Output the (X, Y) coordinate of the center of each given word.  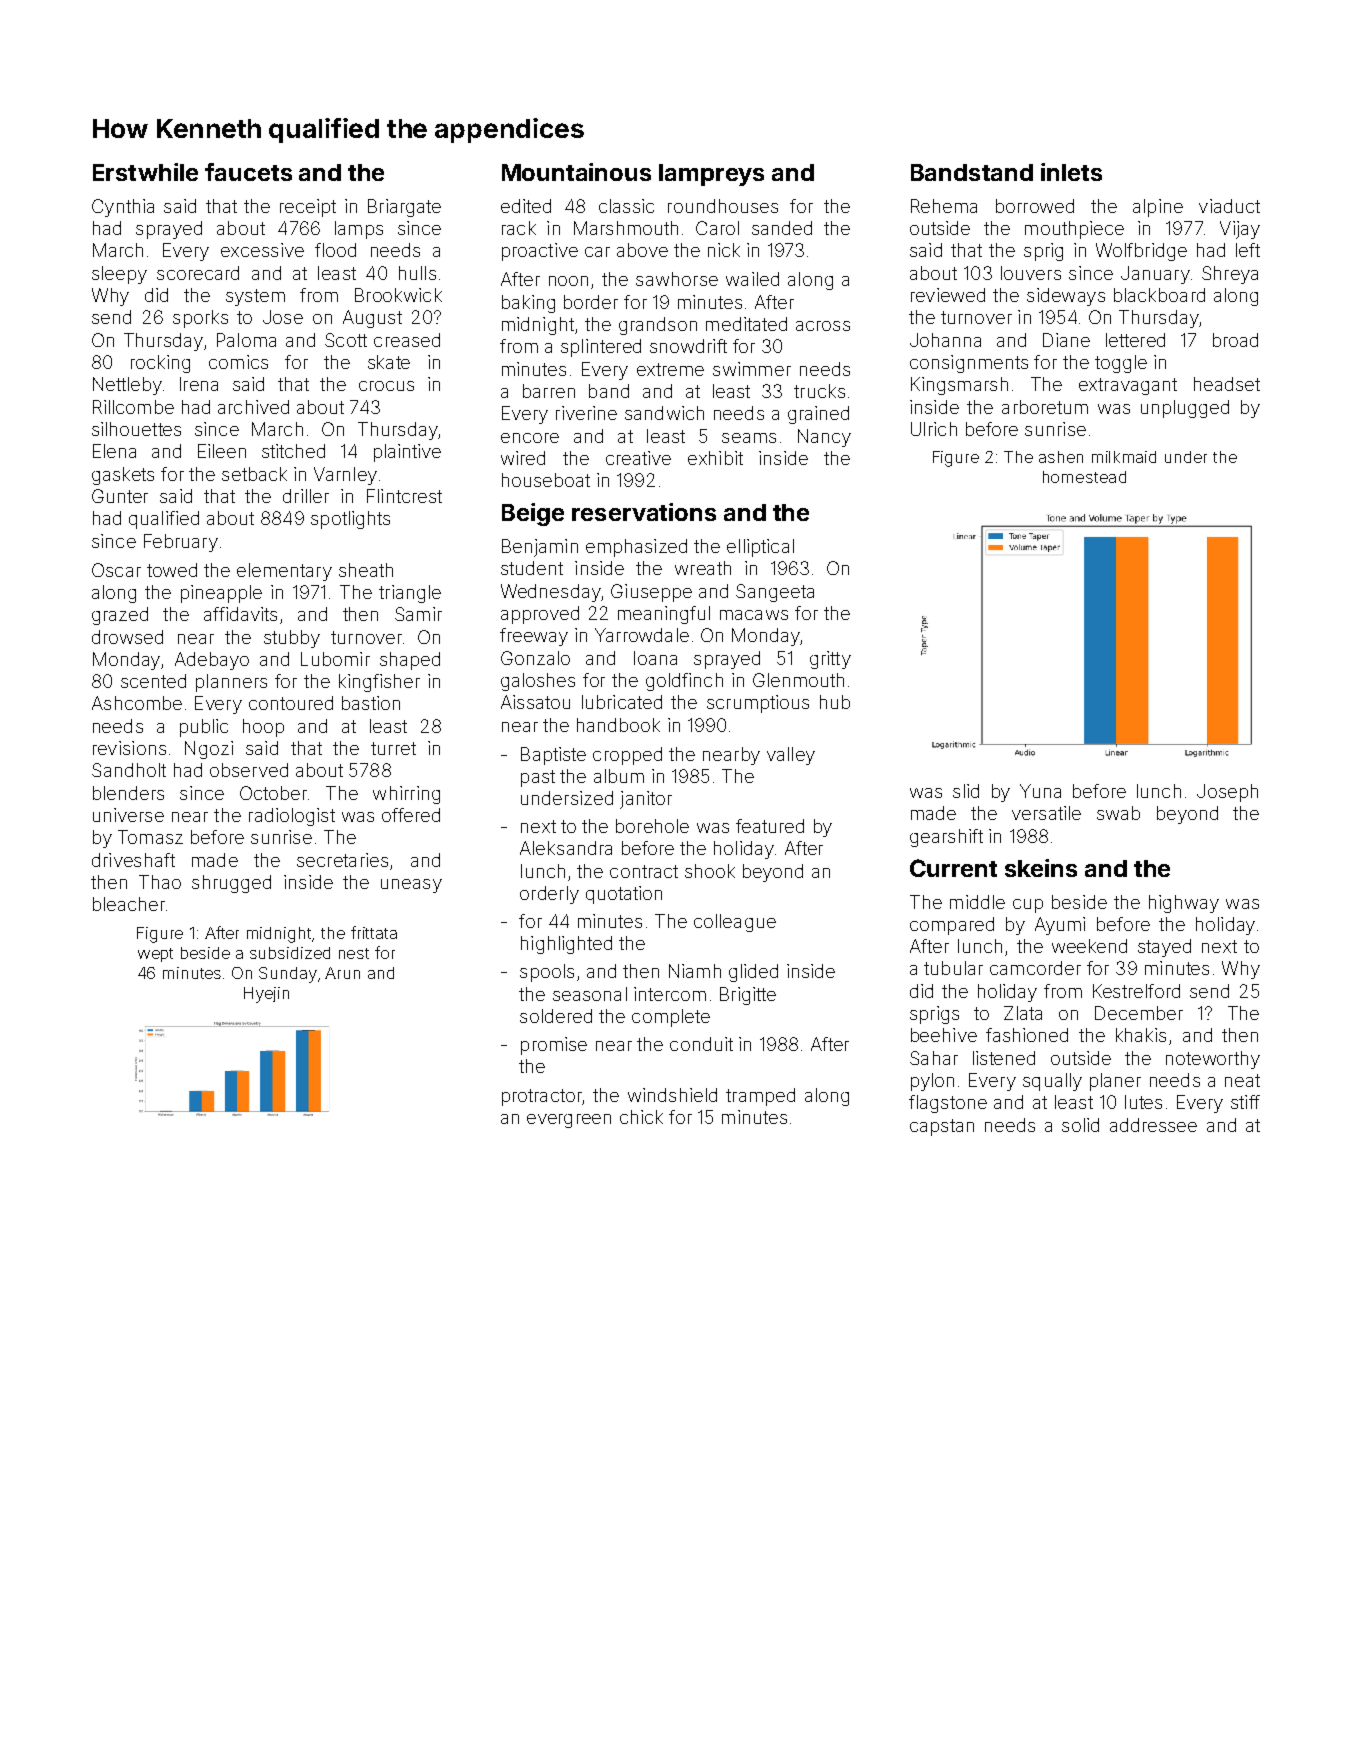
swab (1118, 813)
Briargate (404, 208)
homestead (1084, 477)
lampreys (711, 175)
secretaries (342, 860)
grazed (120, 616)
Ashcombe (137, 703)
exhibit (715, 458)
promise (554, 1046)
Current (953, 868)
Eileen (222, 451)
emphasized (636, 548)
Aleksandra (566, 848)
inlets (1071, 172)
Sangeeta (775, 593)
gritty (830, 660)
